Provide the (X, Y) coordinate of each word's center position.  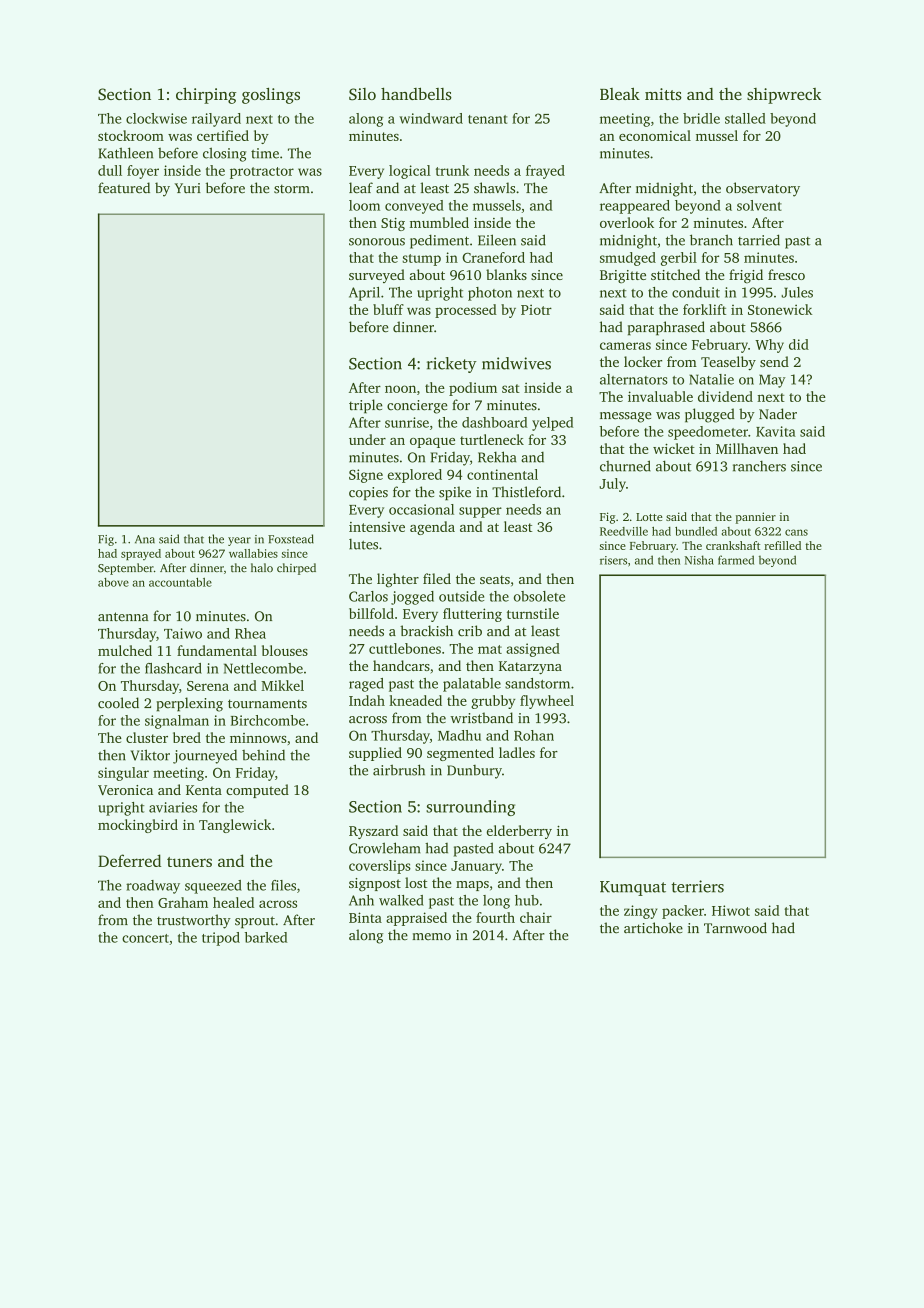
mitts (663, 94)
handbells (416, 93)
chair (536, 917)
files (283, 885)
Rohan (534, 735)
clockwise (156, 118)
